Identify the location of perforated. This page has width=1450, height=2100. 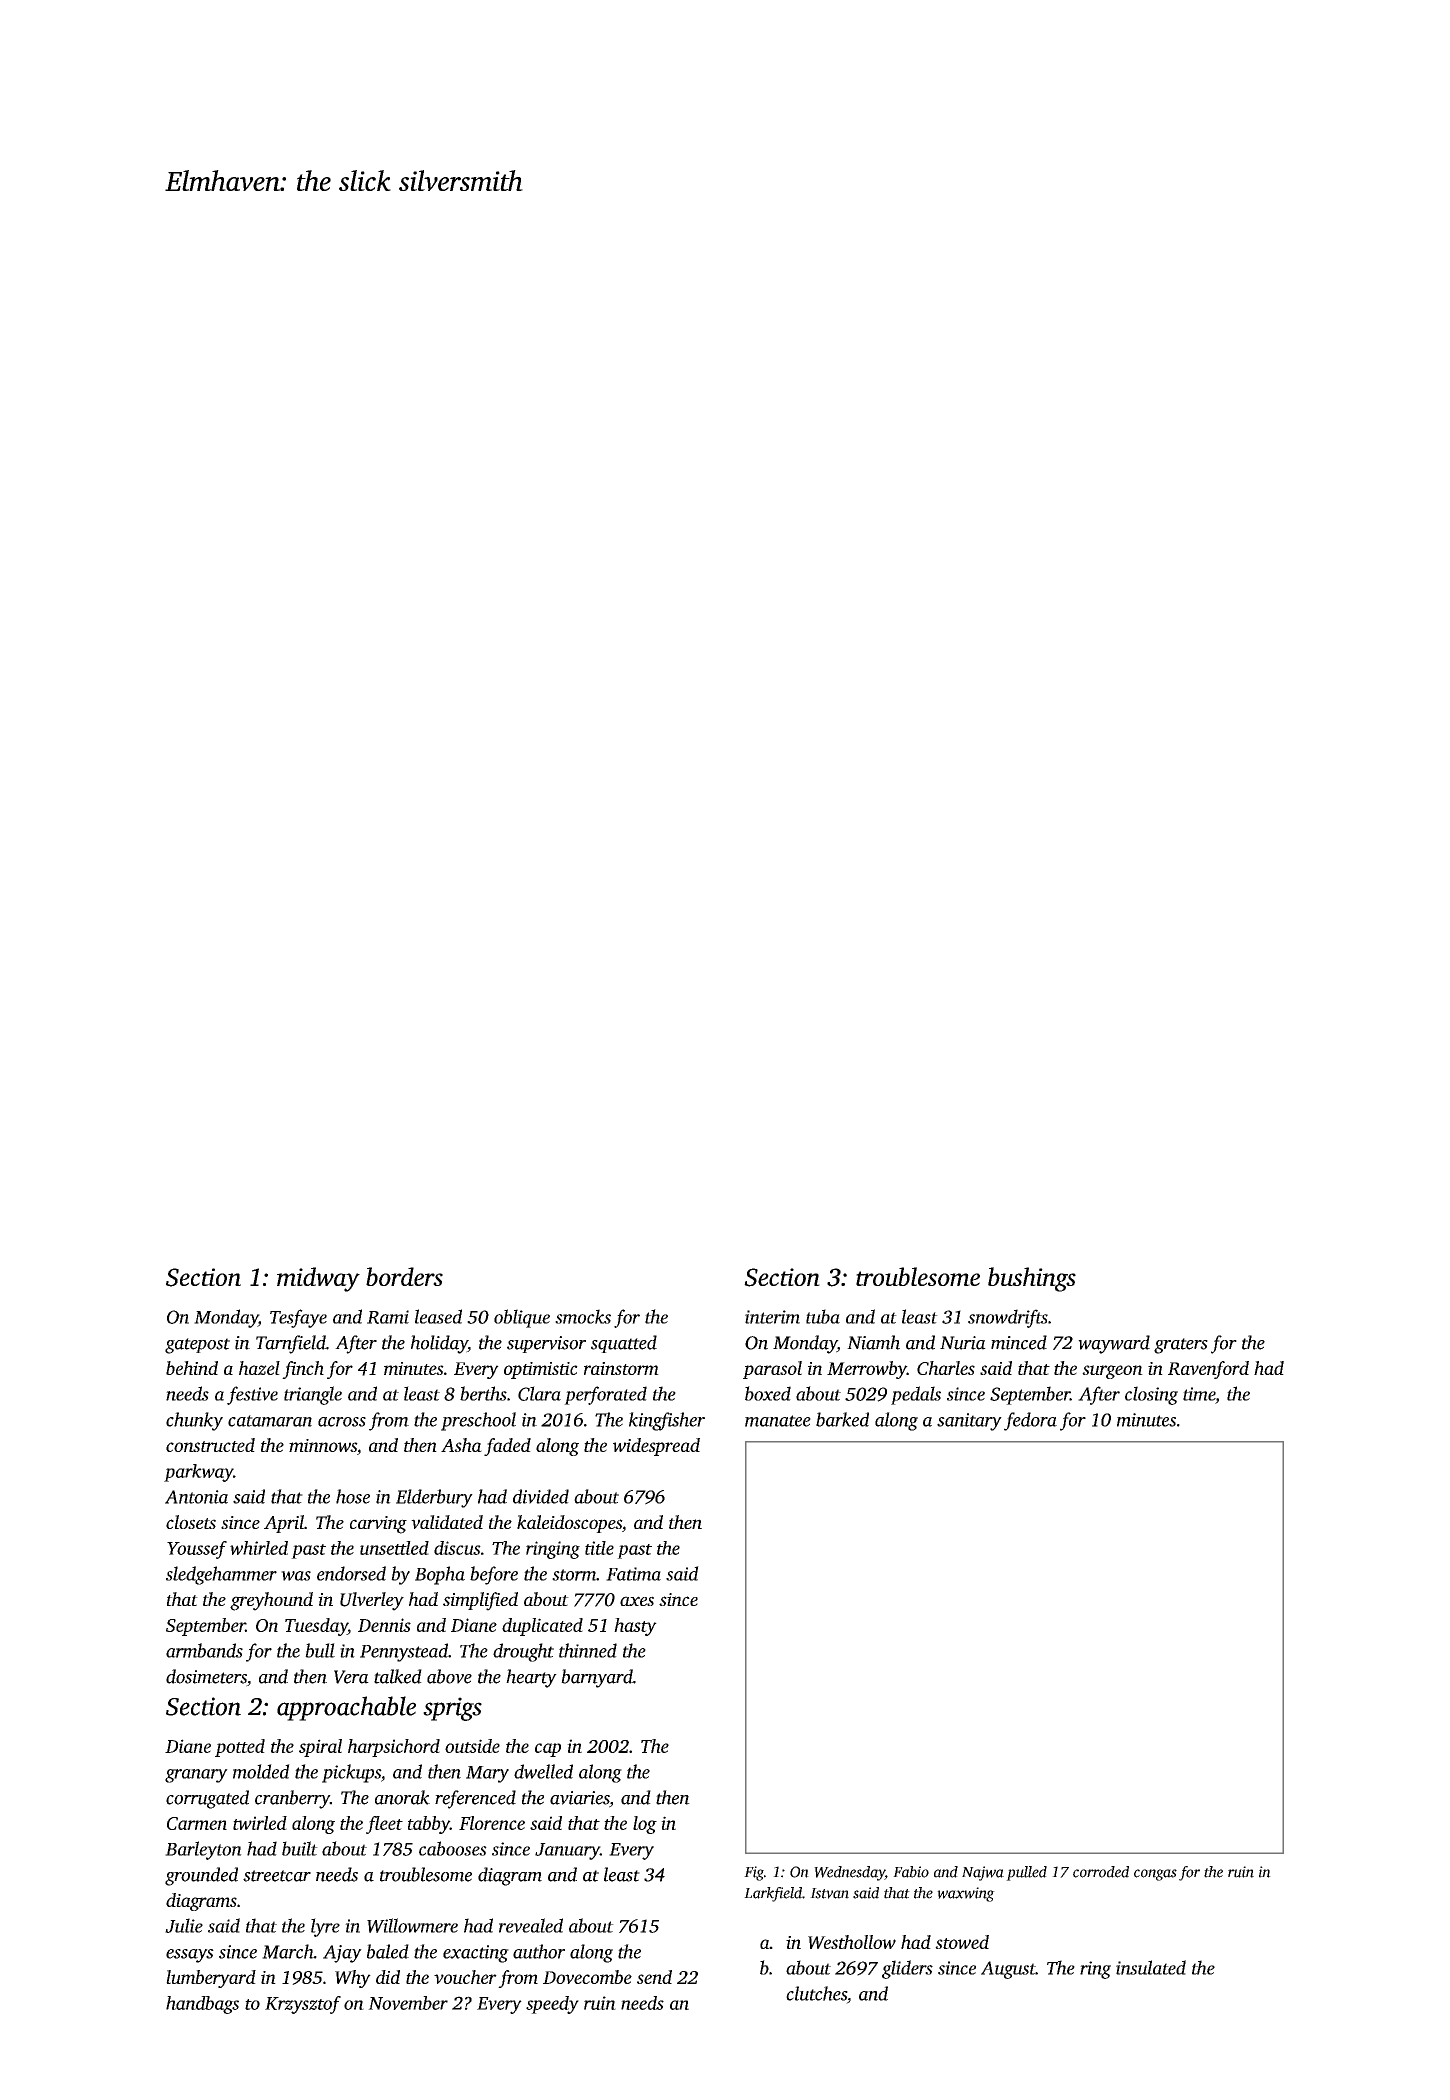
(605, 1395).
